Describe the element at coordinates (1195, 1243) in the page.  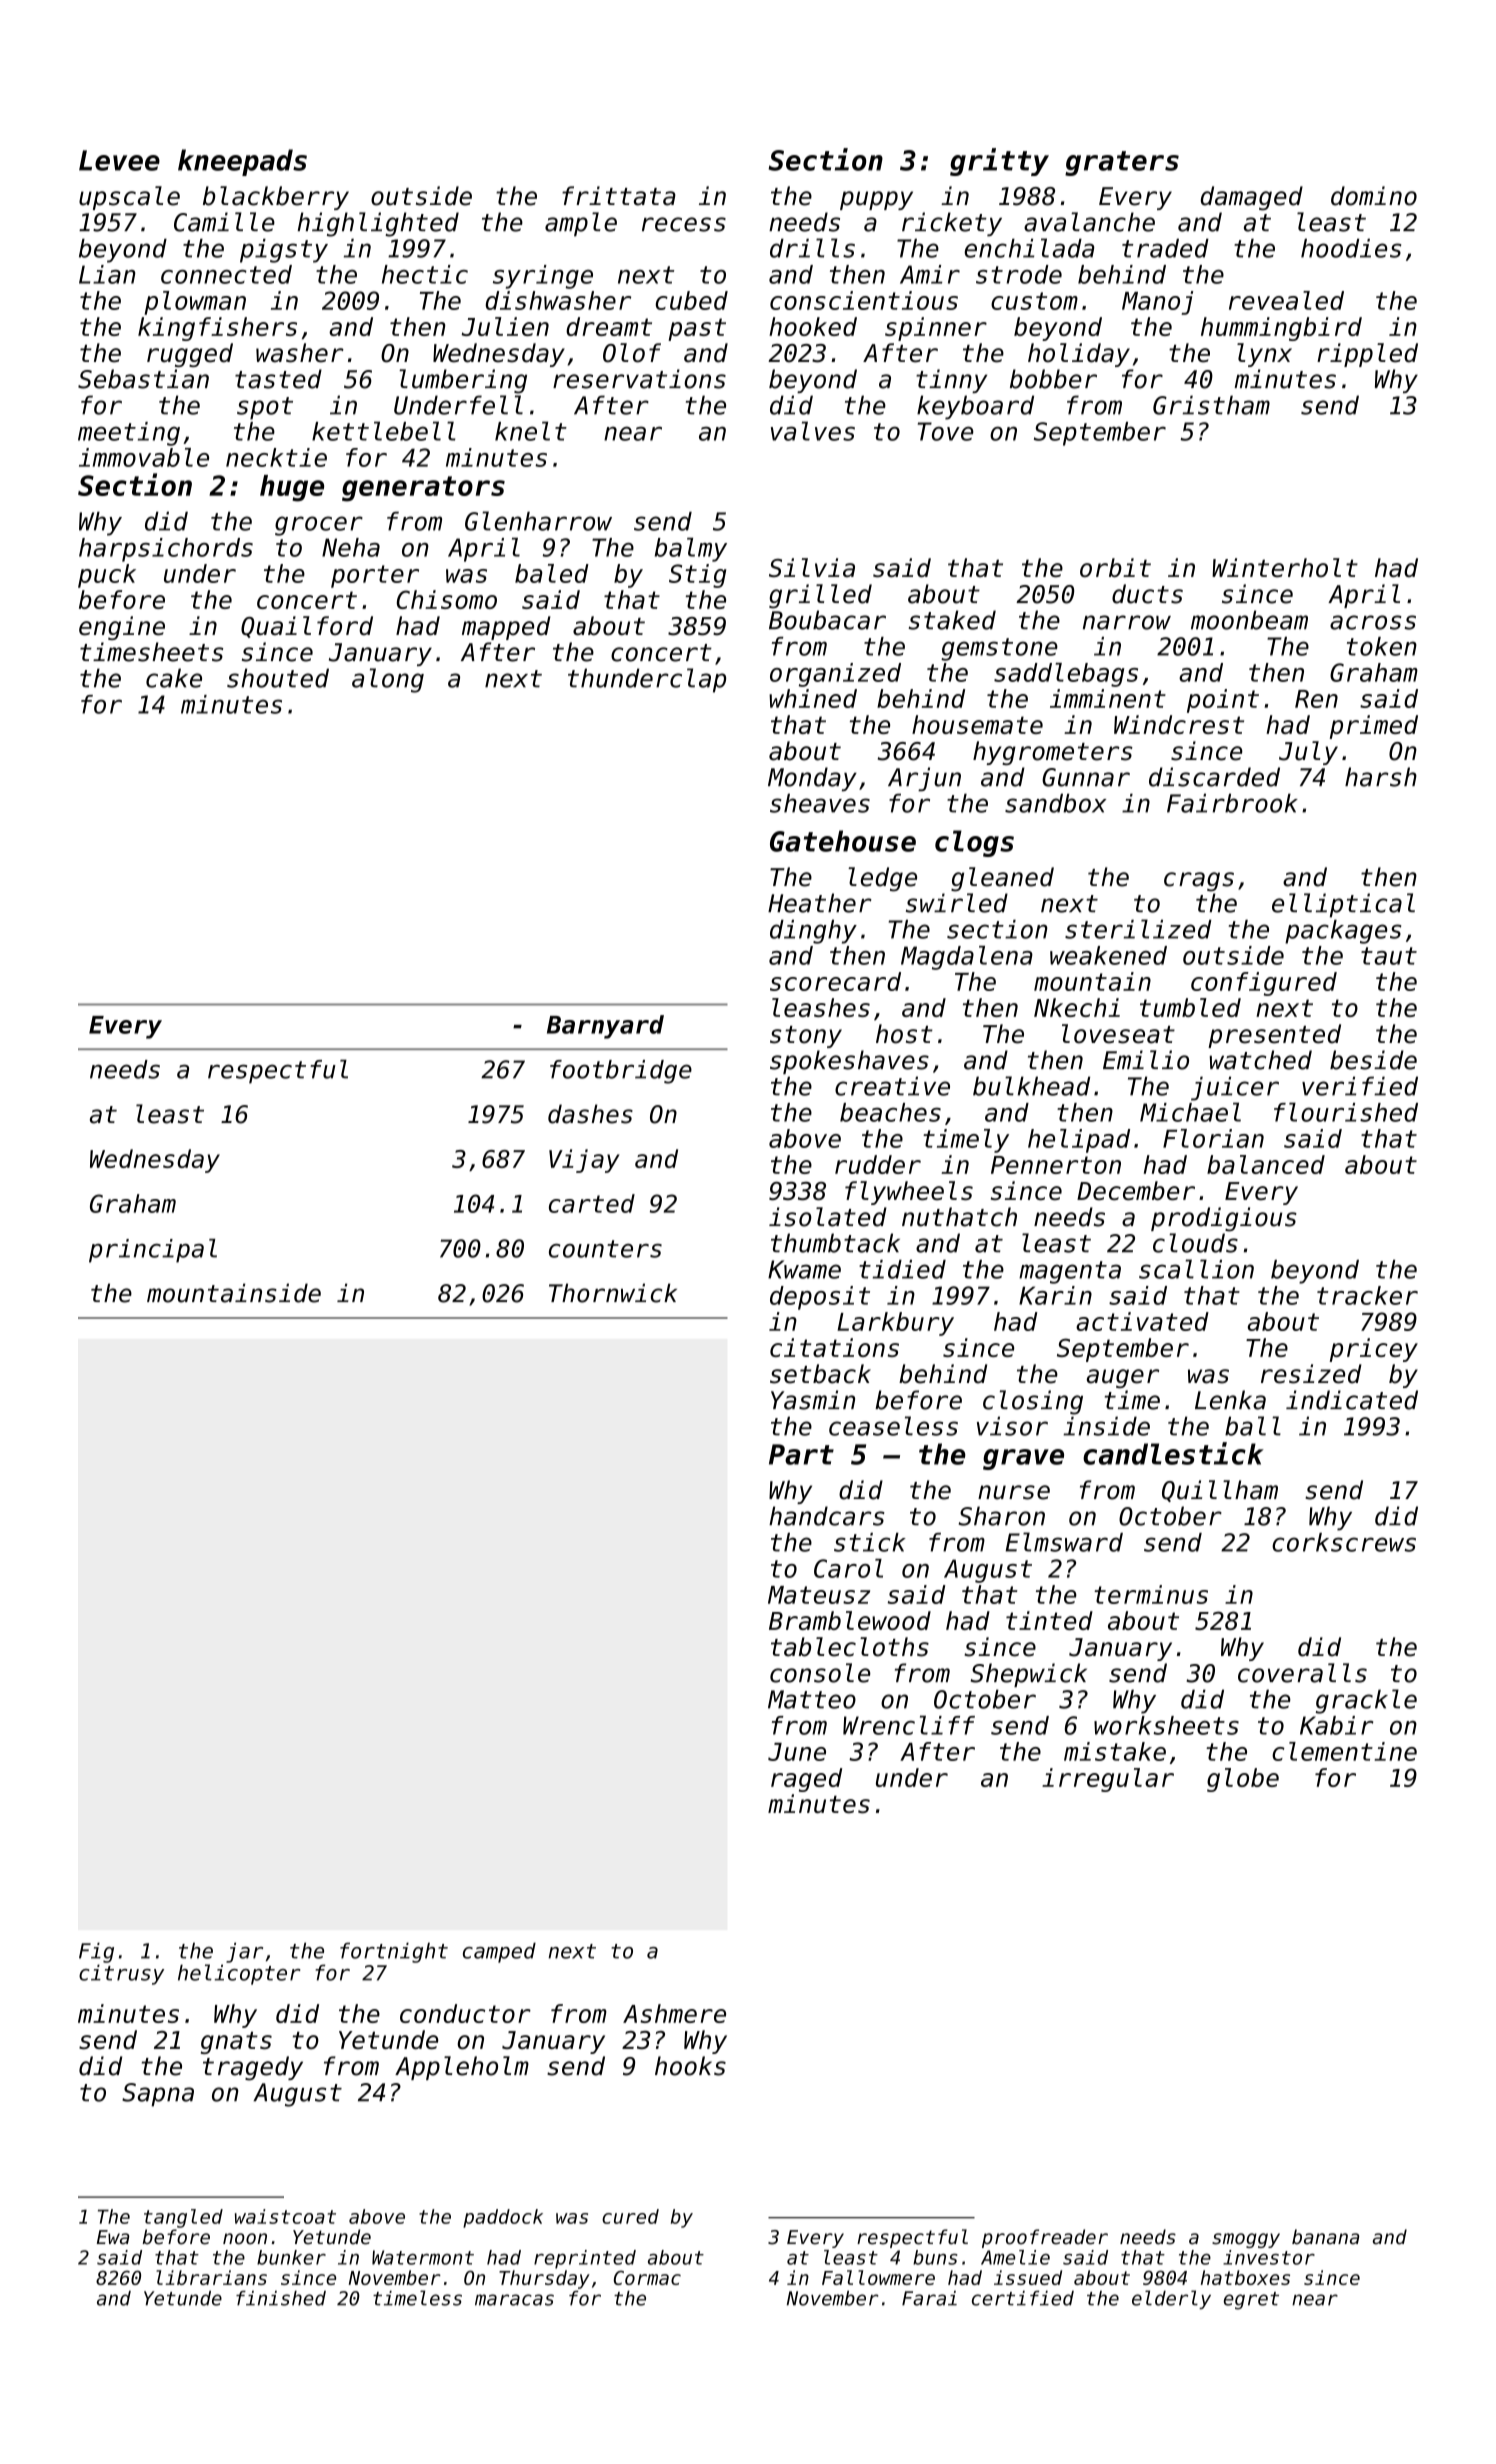
I see `clouds` at that location.
